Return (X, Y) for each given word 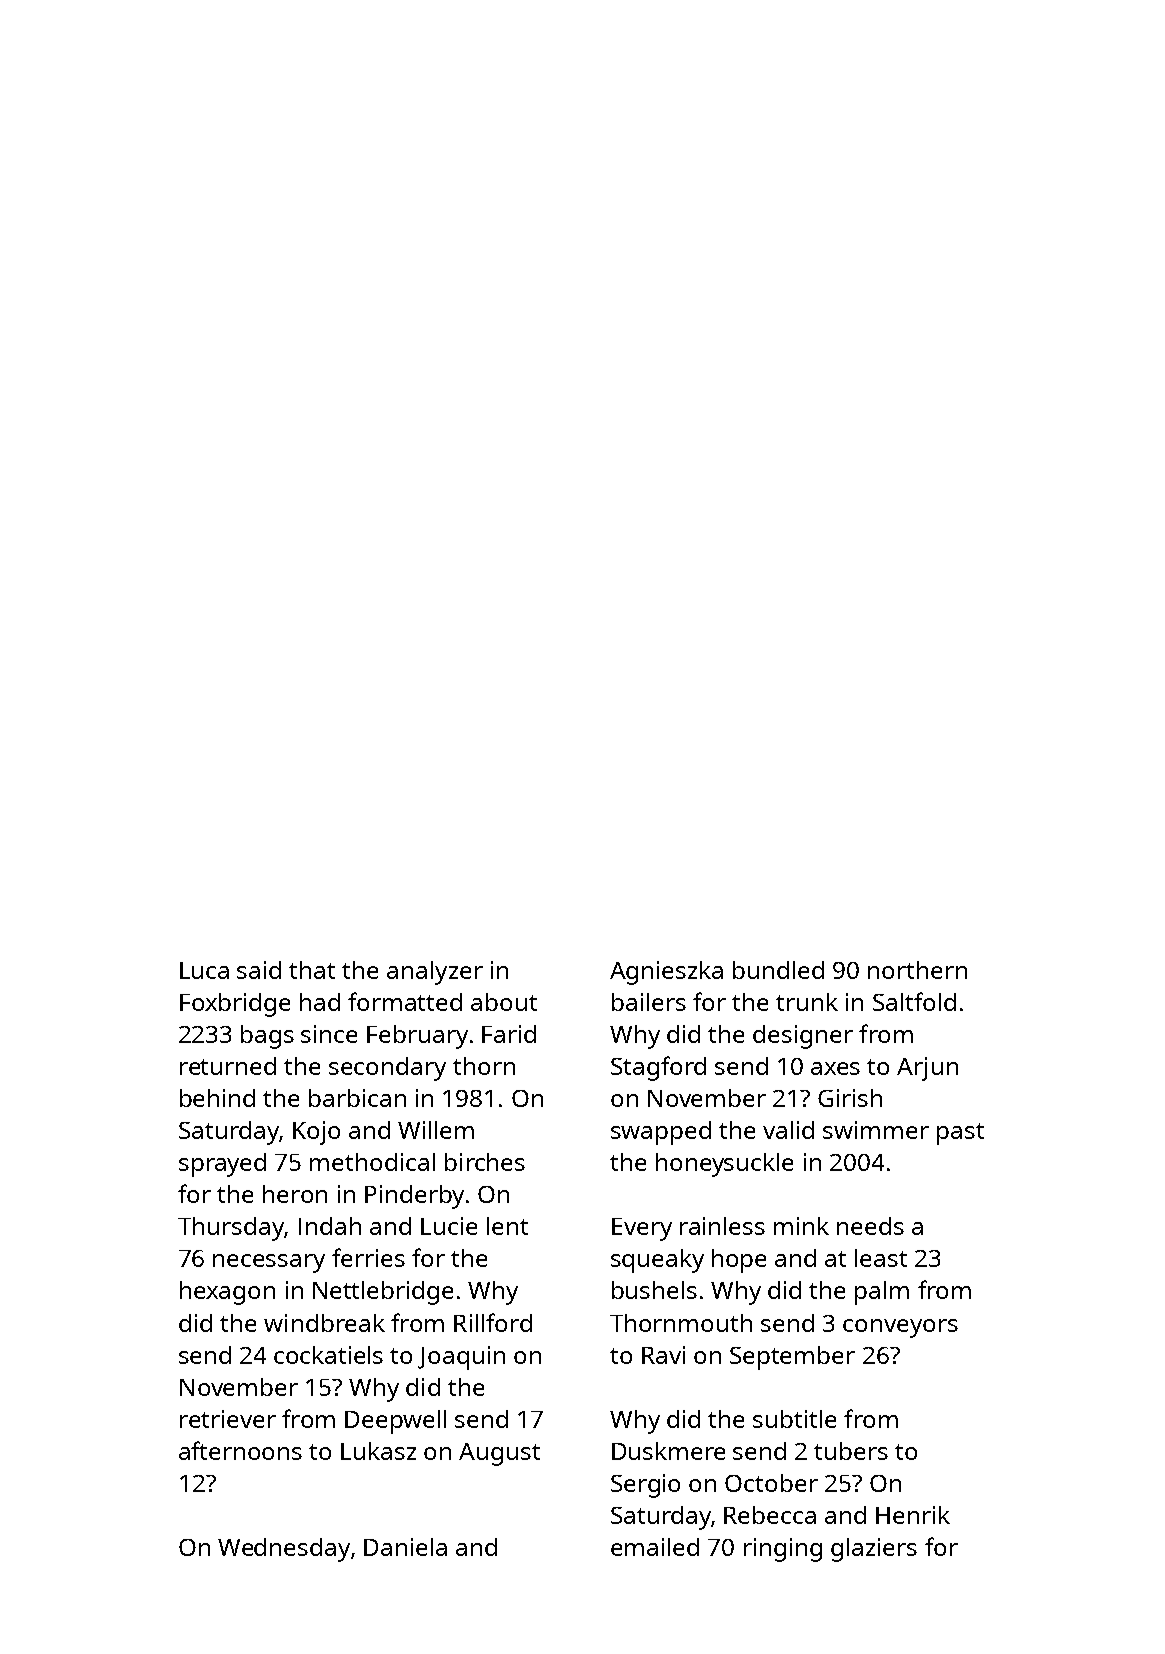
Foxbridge (235, 1005)
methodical (372, 1162)
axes (835, 1068)
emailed (655, 1547)
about (504, 1002)
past (960, 1134)
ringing (783, 1550)
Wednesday (284, 1550)
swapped (661, 1133)
